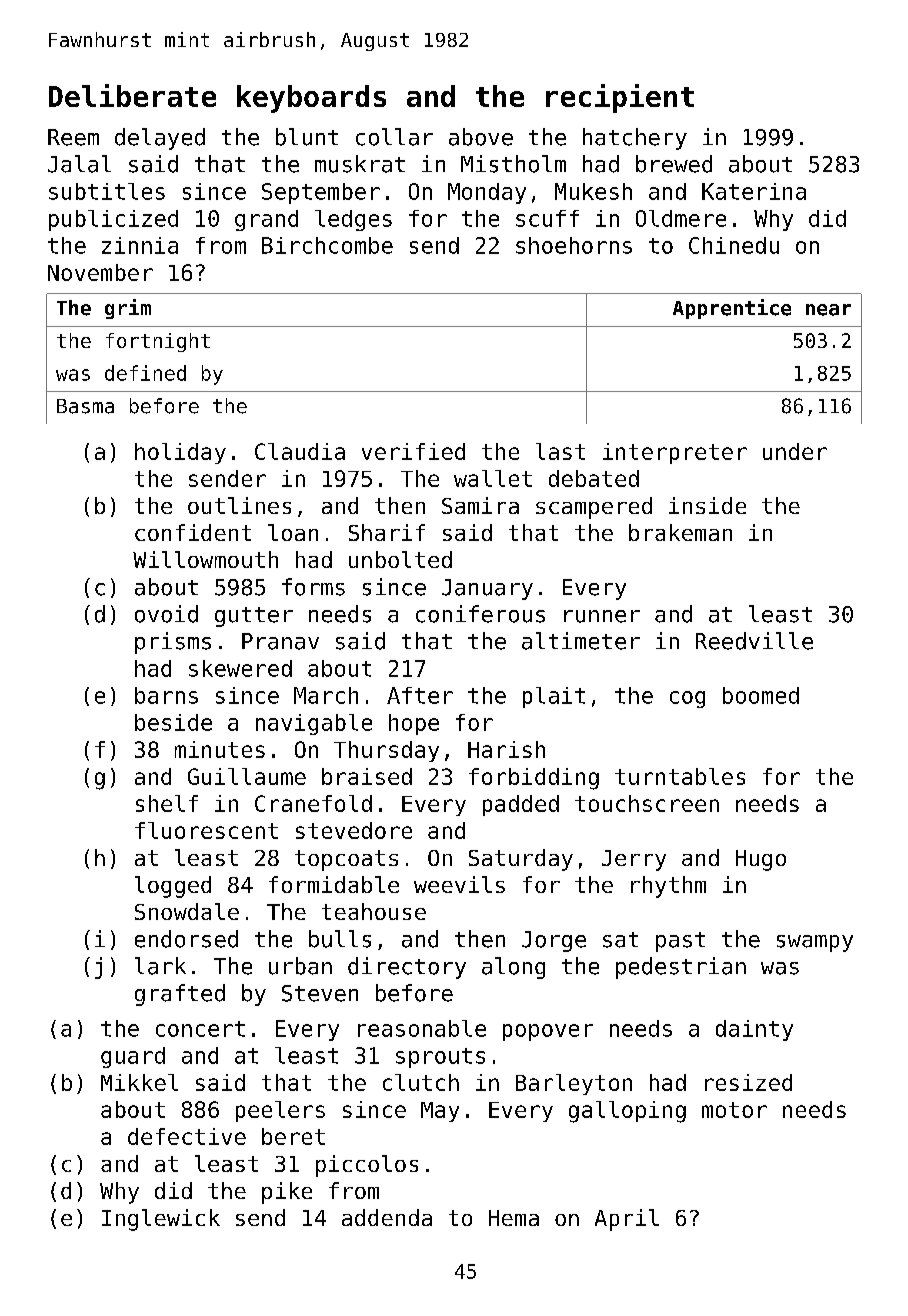  I want to click on boomed, so click(761, 695).
